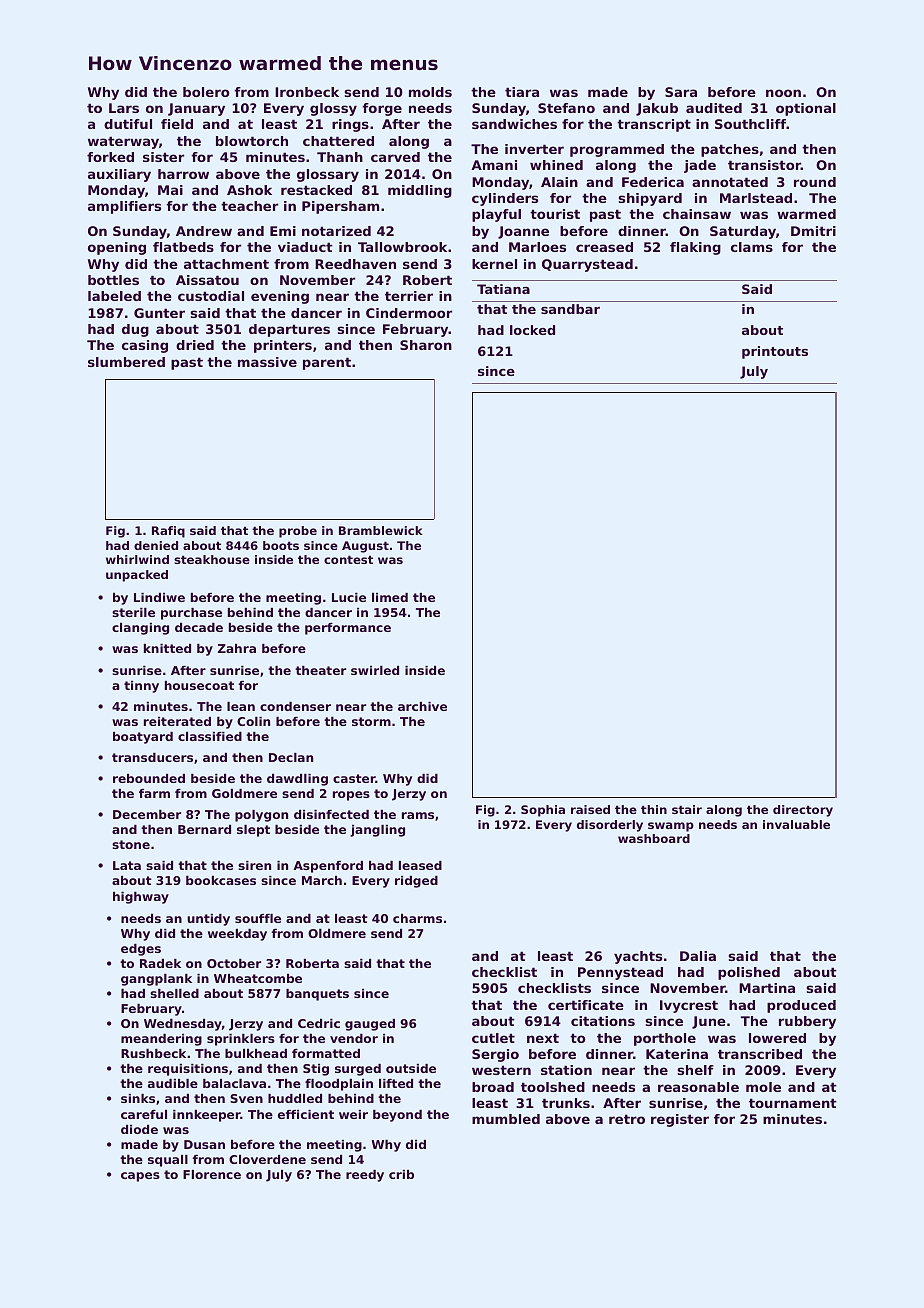 This image has height=1308, width=924. What do you see at coordinates (249, 190) in the image?
I see `Ashok` at bounding box center [249, 190].
